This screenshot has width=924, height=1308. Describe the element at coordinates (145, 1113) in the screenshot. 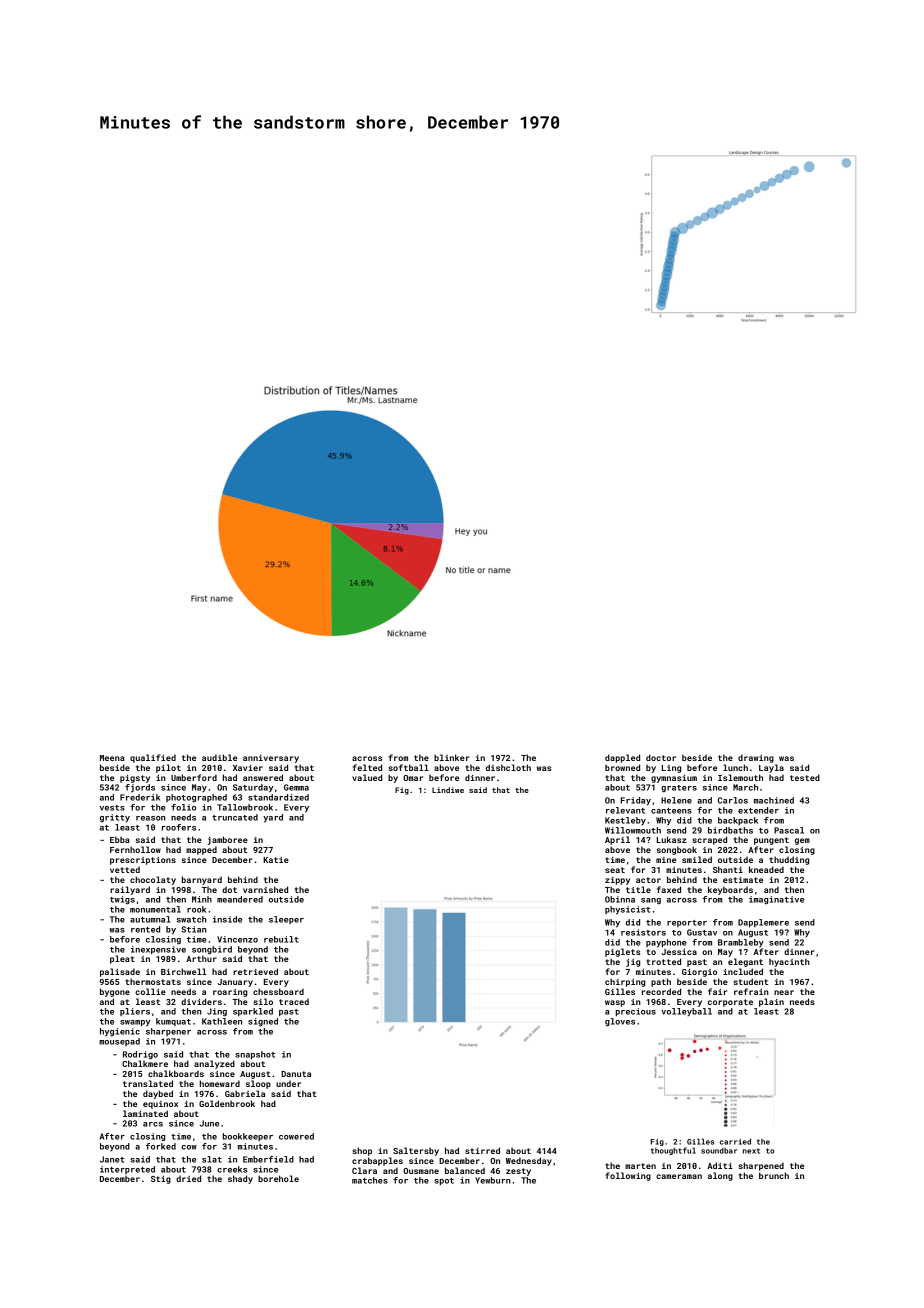

I see `laminated` at that location.
